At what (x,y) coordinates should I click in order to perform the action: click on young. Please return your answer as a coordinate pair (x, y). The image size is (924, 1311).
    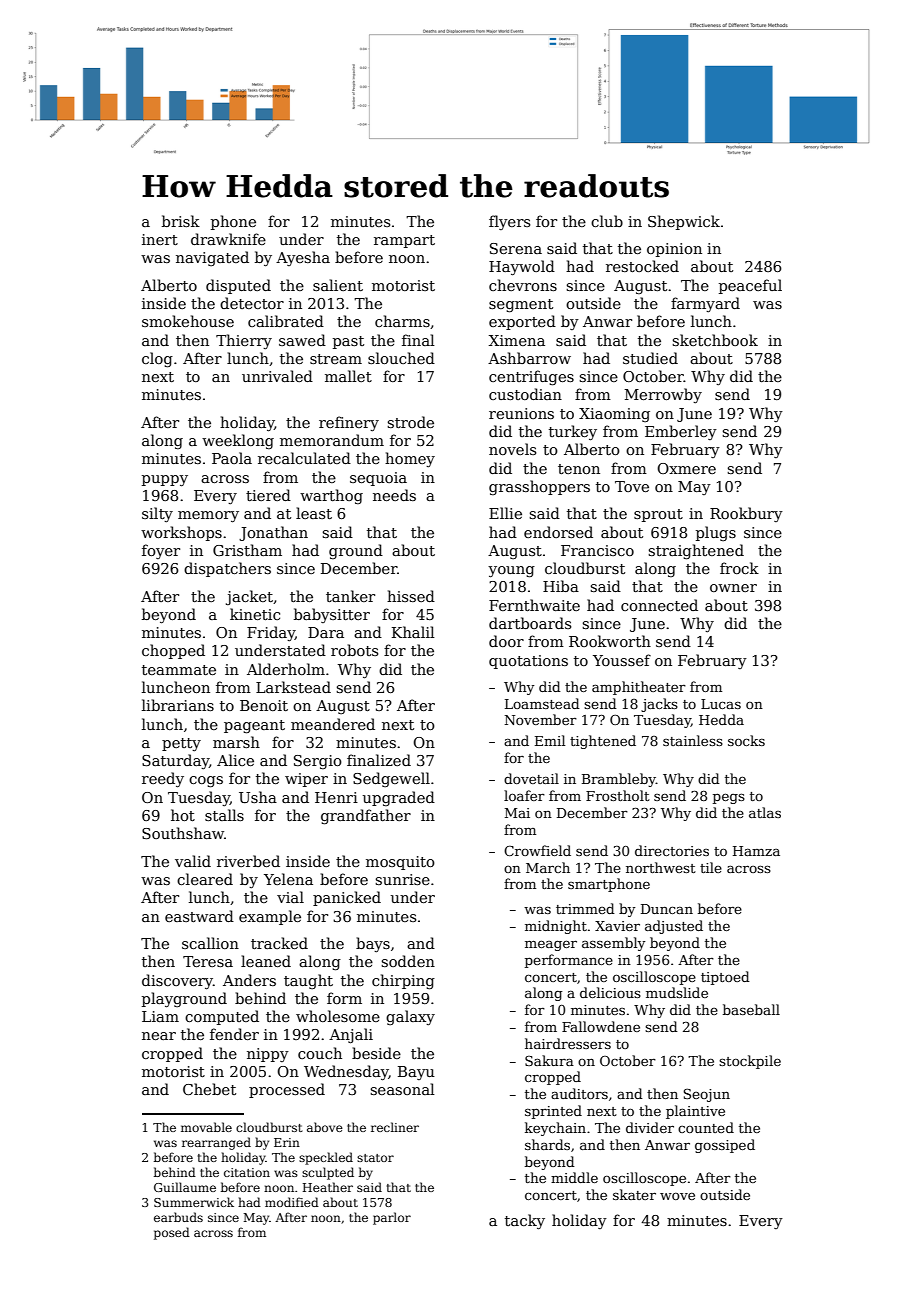
    Looking at the image, I should click on (511, 572).
